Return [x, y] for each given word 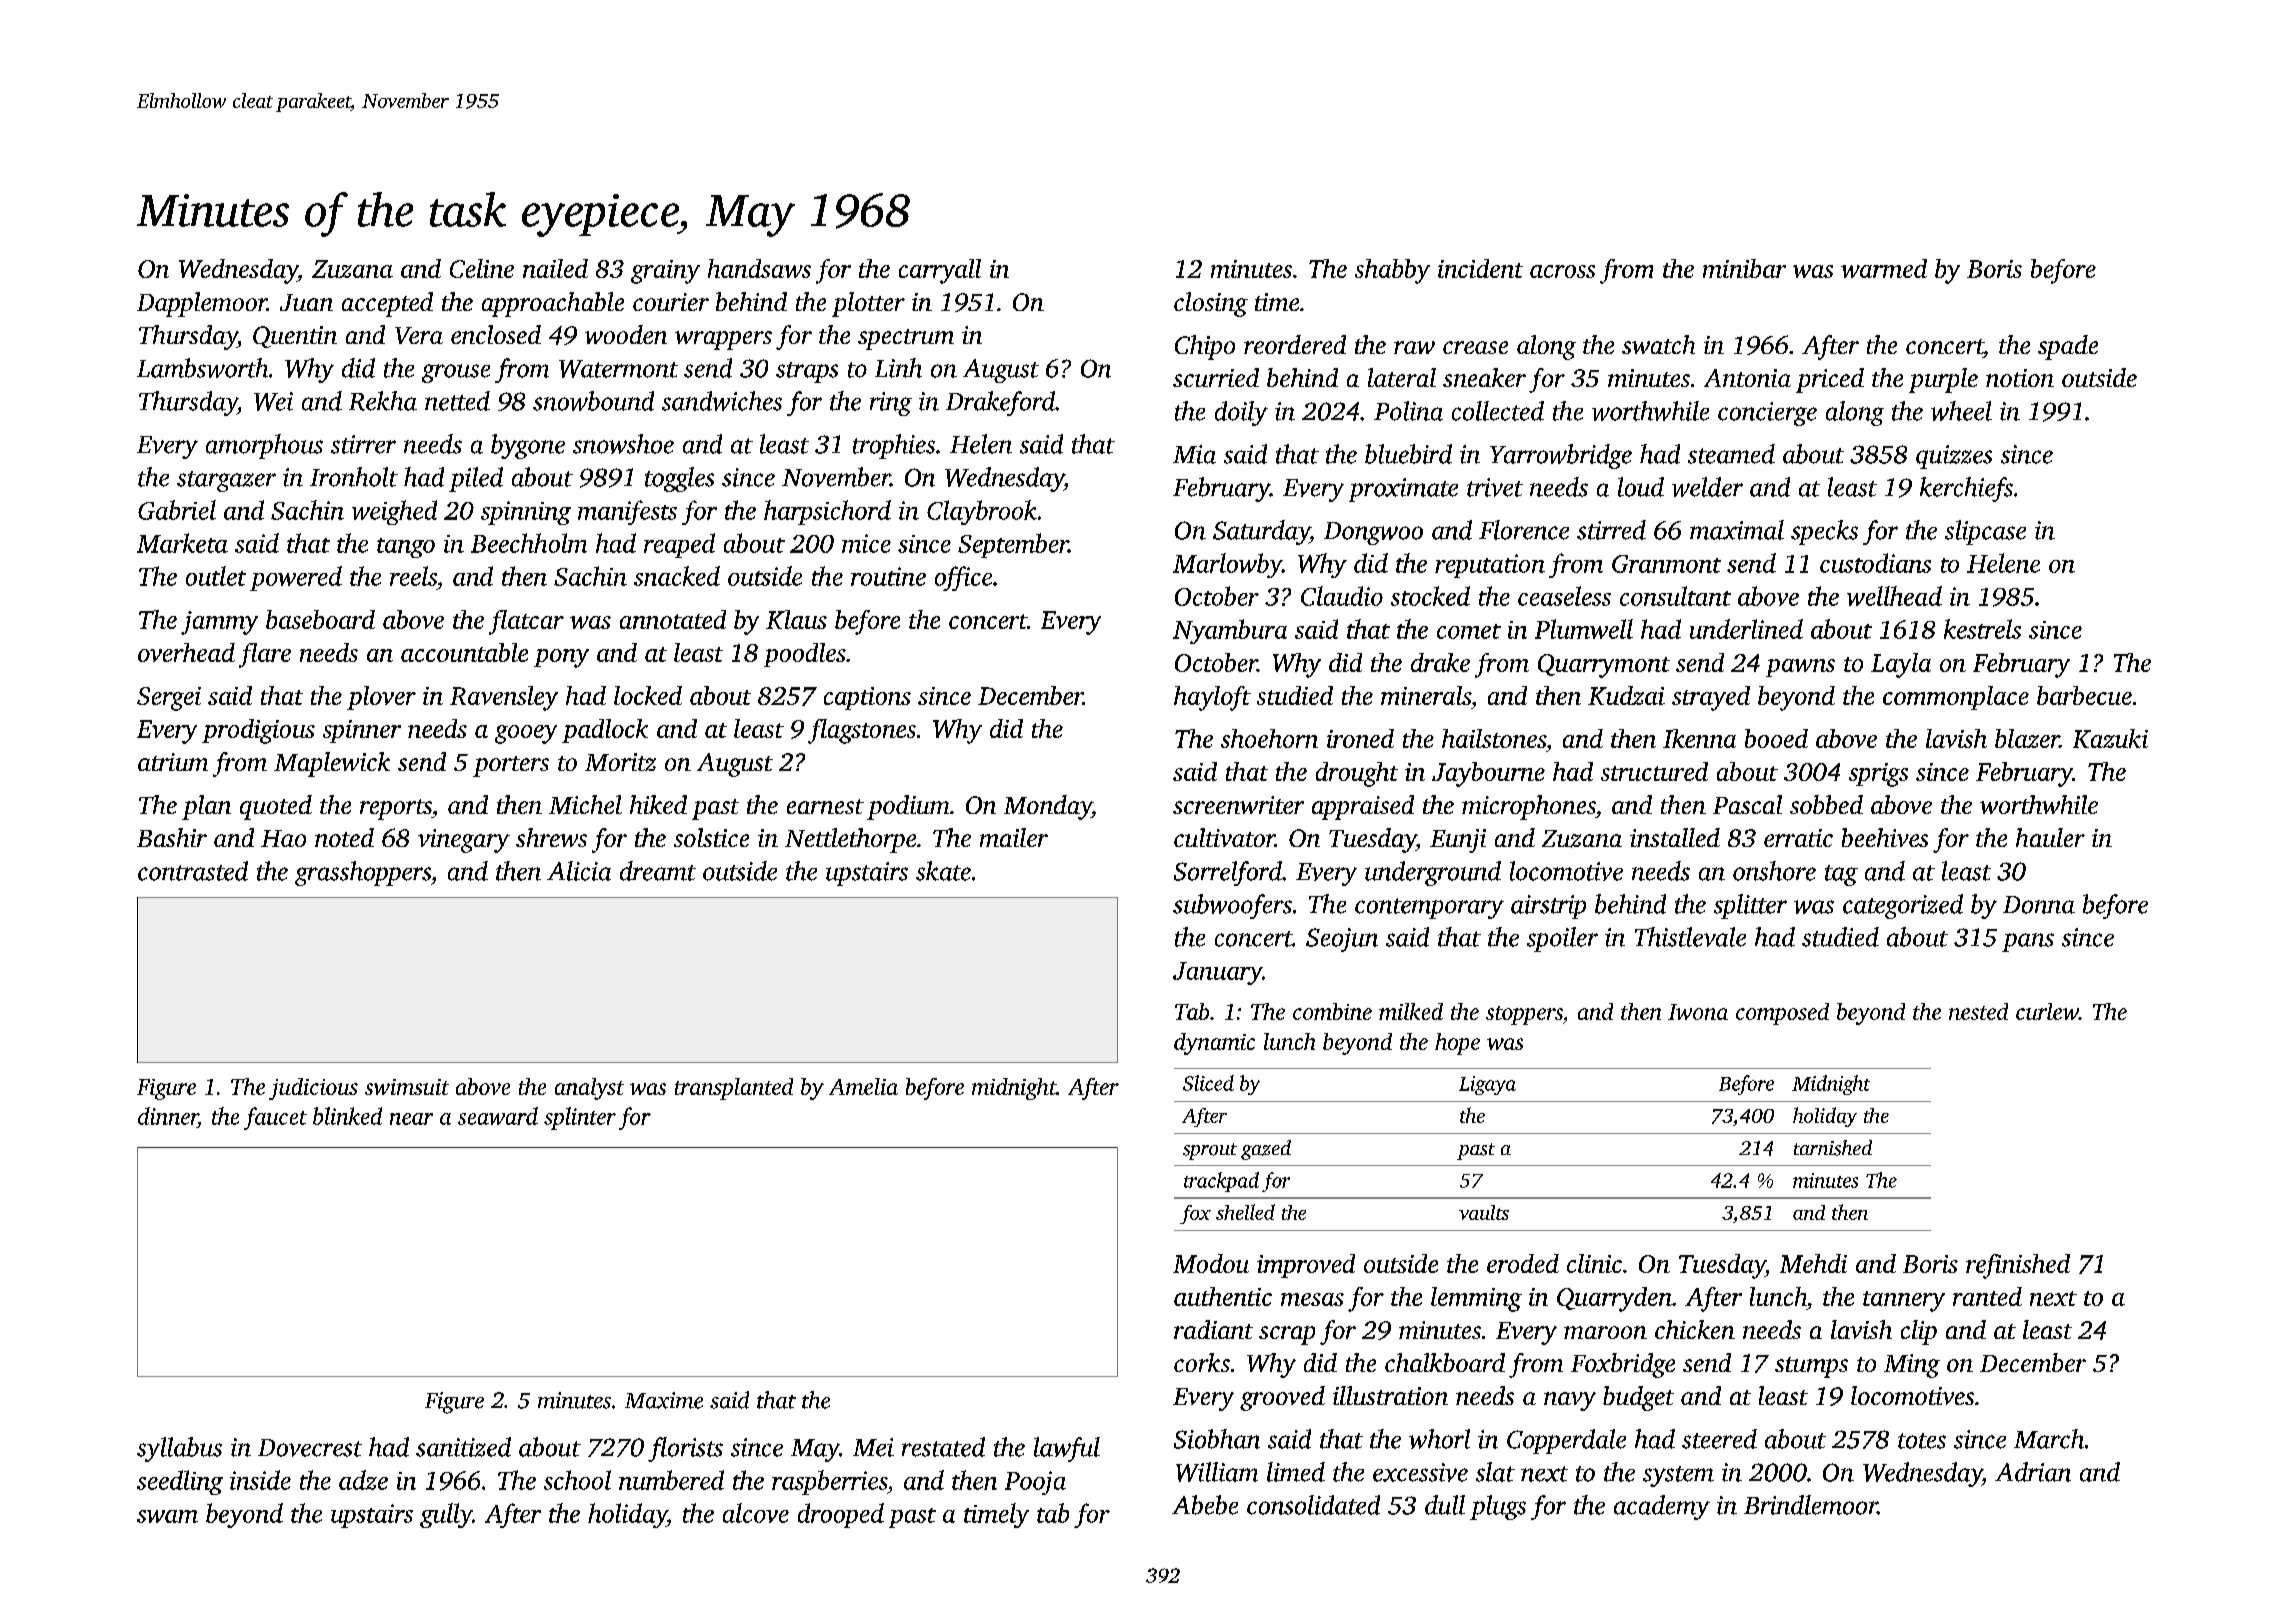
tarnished [1833, 1148]
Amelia [863, 1086]
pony [561, 658]
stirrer [363, 444]
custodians [1875, 563]
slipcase [1985, 532]
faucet [275, 1118]
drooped [841, 1515]
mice [866, 543]
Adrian [2033, 1472]
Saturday [1261, 532]
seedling [180, 1482]
